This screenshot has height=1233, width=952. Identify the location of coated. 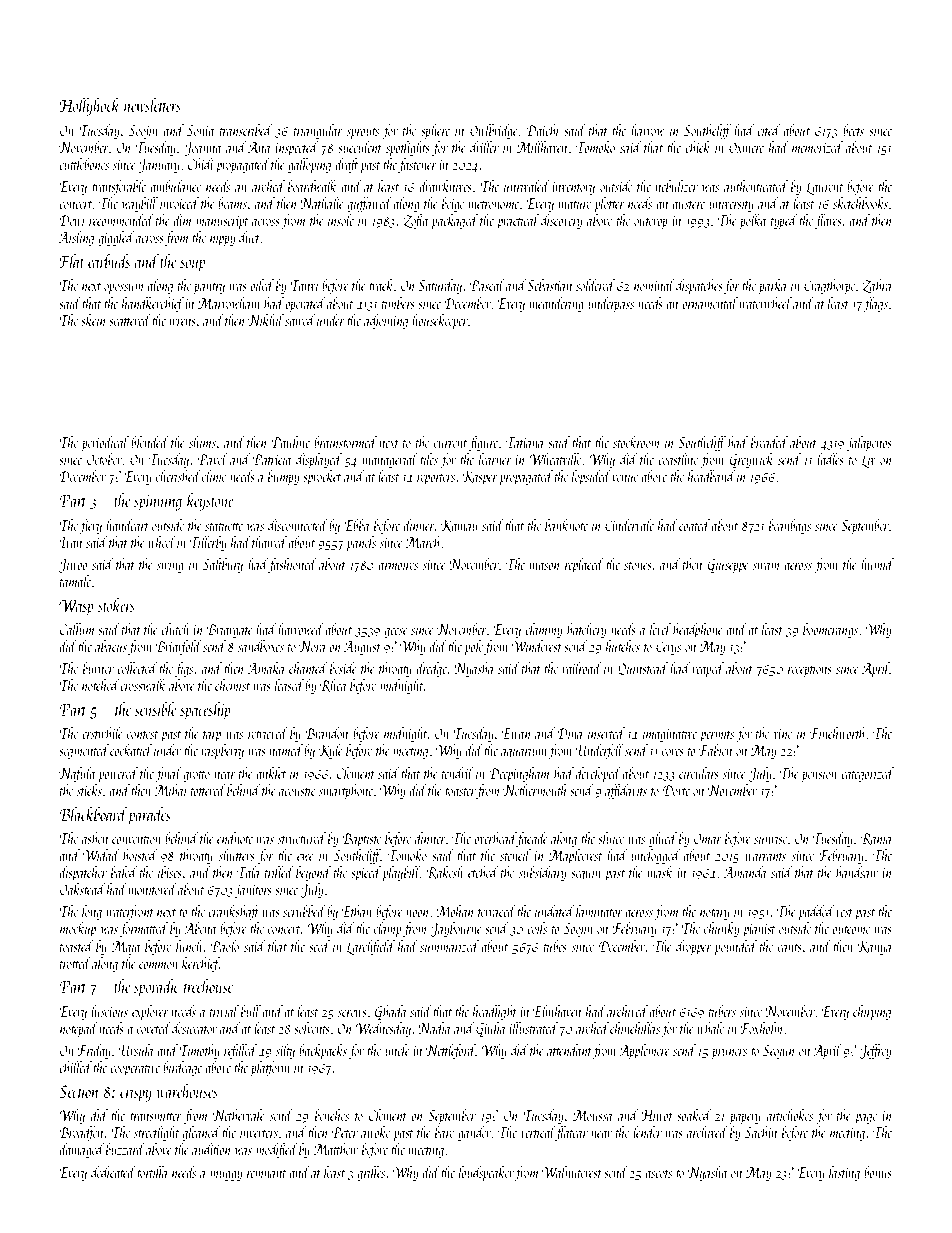
(694, 525).
